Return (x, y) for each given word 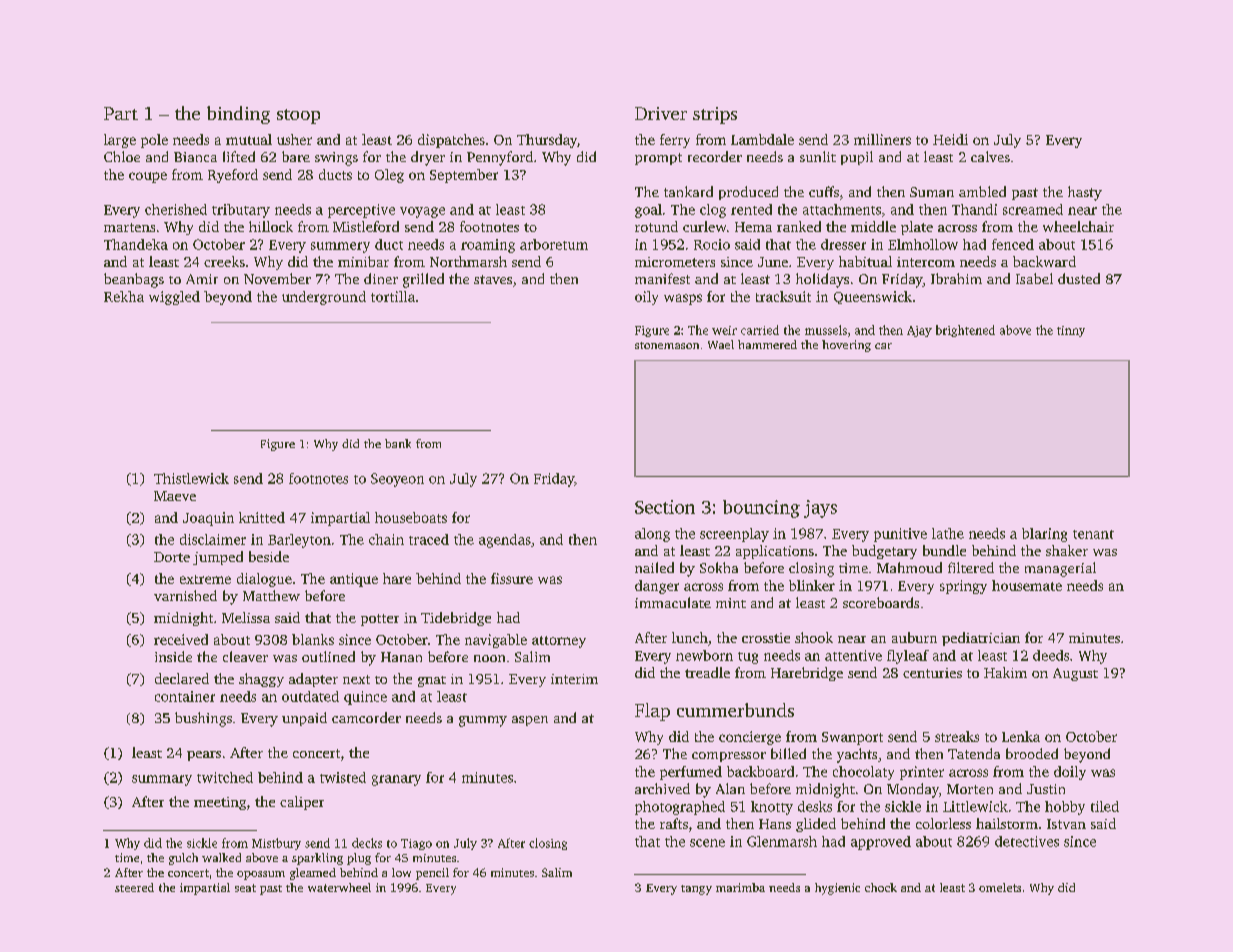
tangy (696, 890)
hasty (1085, 193)
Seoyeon (397, 480)
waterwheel (339, 887)
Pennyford (500, 158)
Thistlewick (191, 478)
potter (380, 620)
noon (489, 658)
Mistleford (366, 226)
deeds (1051, 655)
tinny (1071, 331)
